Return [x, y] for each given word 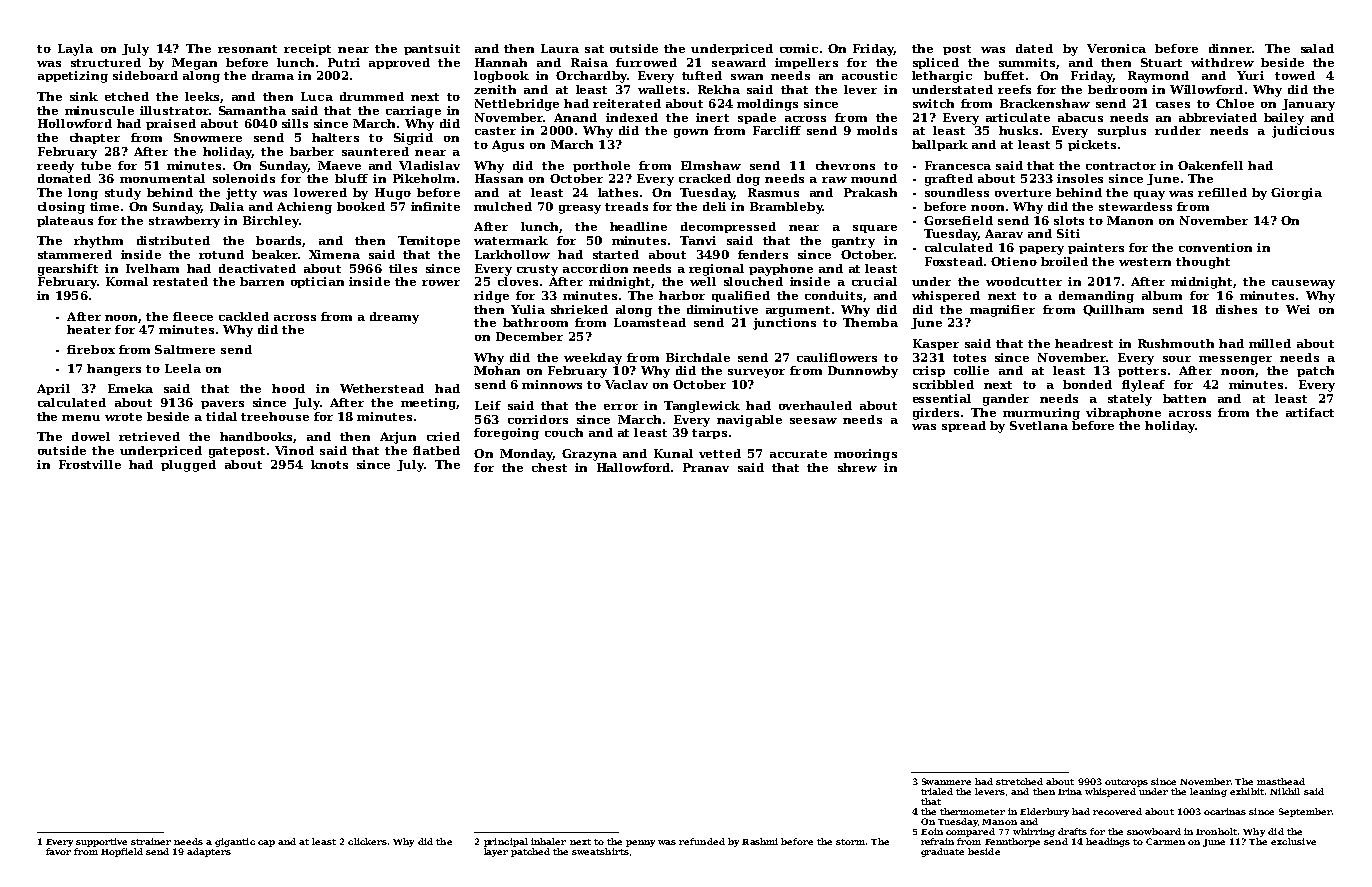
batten [1184, 398]
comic [799, 48]
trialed [937, 791]
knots [329, 464]
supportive [101, 842]
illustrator [174, 110]
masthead [1281, 781]
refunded [702, 841]
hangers [114, 370]
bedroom [1117, 89]
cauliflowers [837, 357]
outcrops [1126, 783]
